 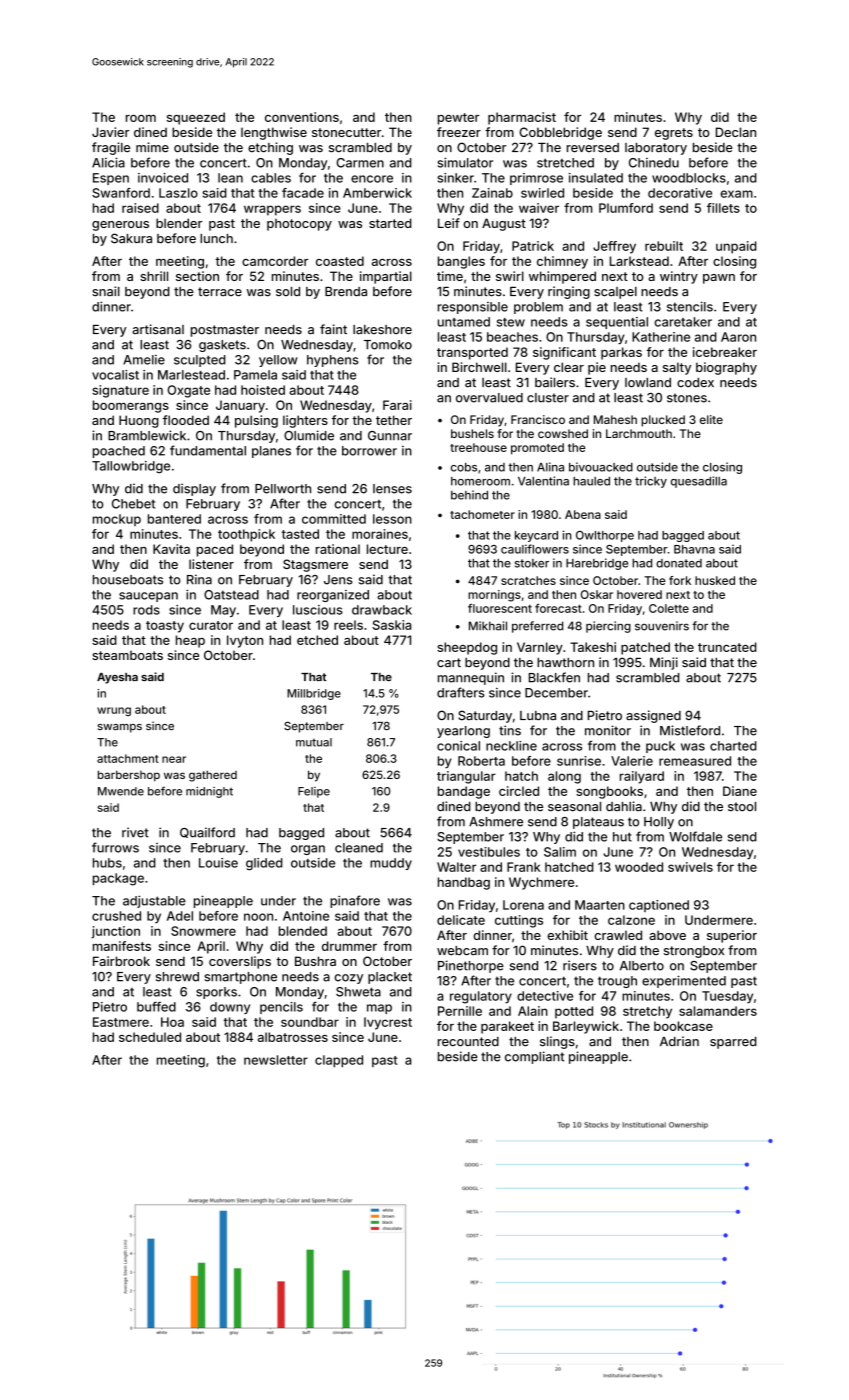 What do you see at coordinates (458, 119) in the screenshot?
I see `pewter` at bounding box center [458, 119].
